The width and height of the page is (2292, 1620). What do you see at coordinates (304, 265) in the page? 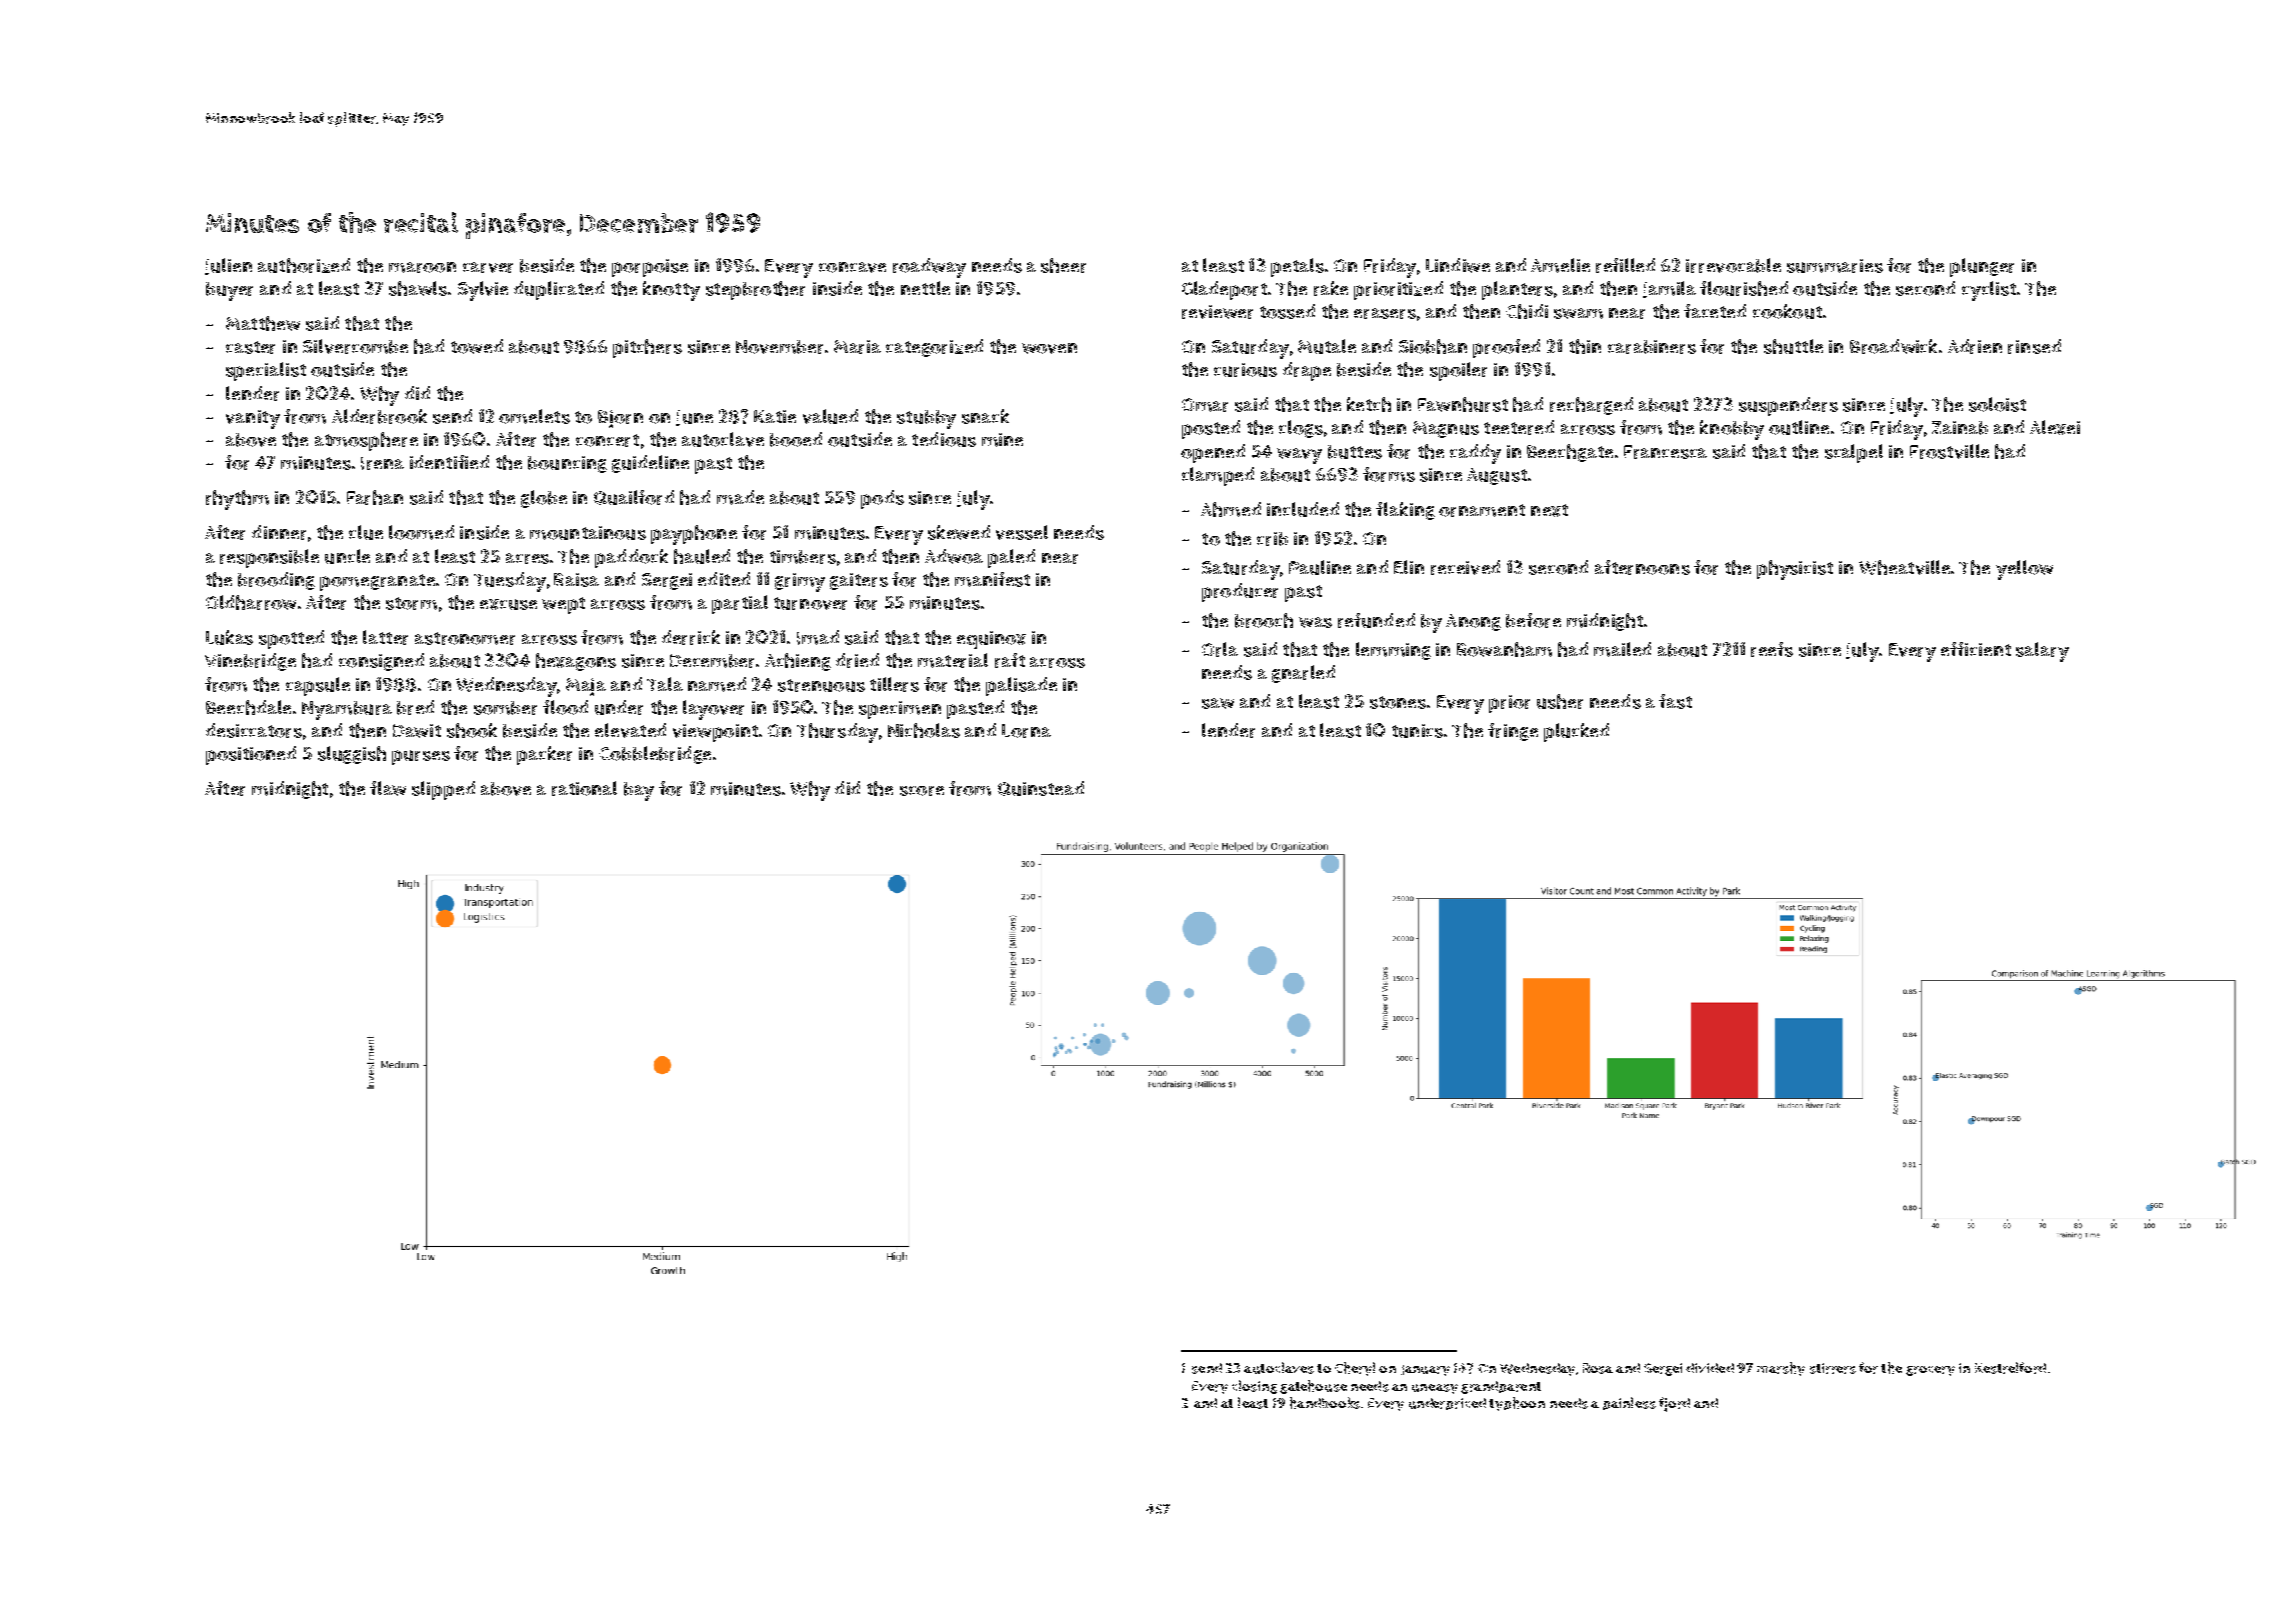
I see `authorized` at bounding box center [304, 265].
